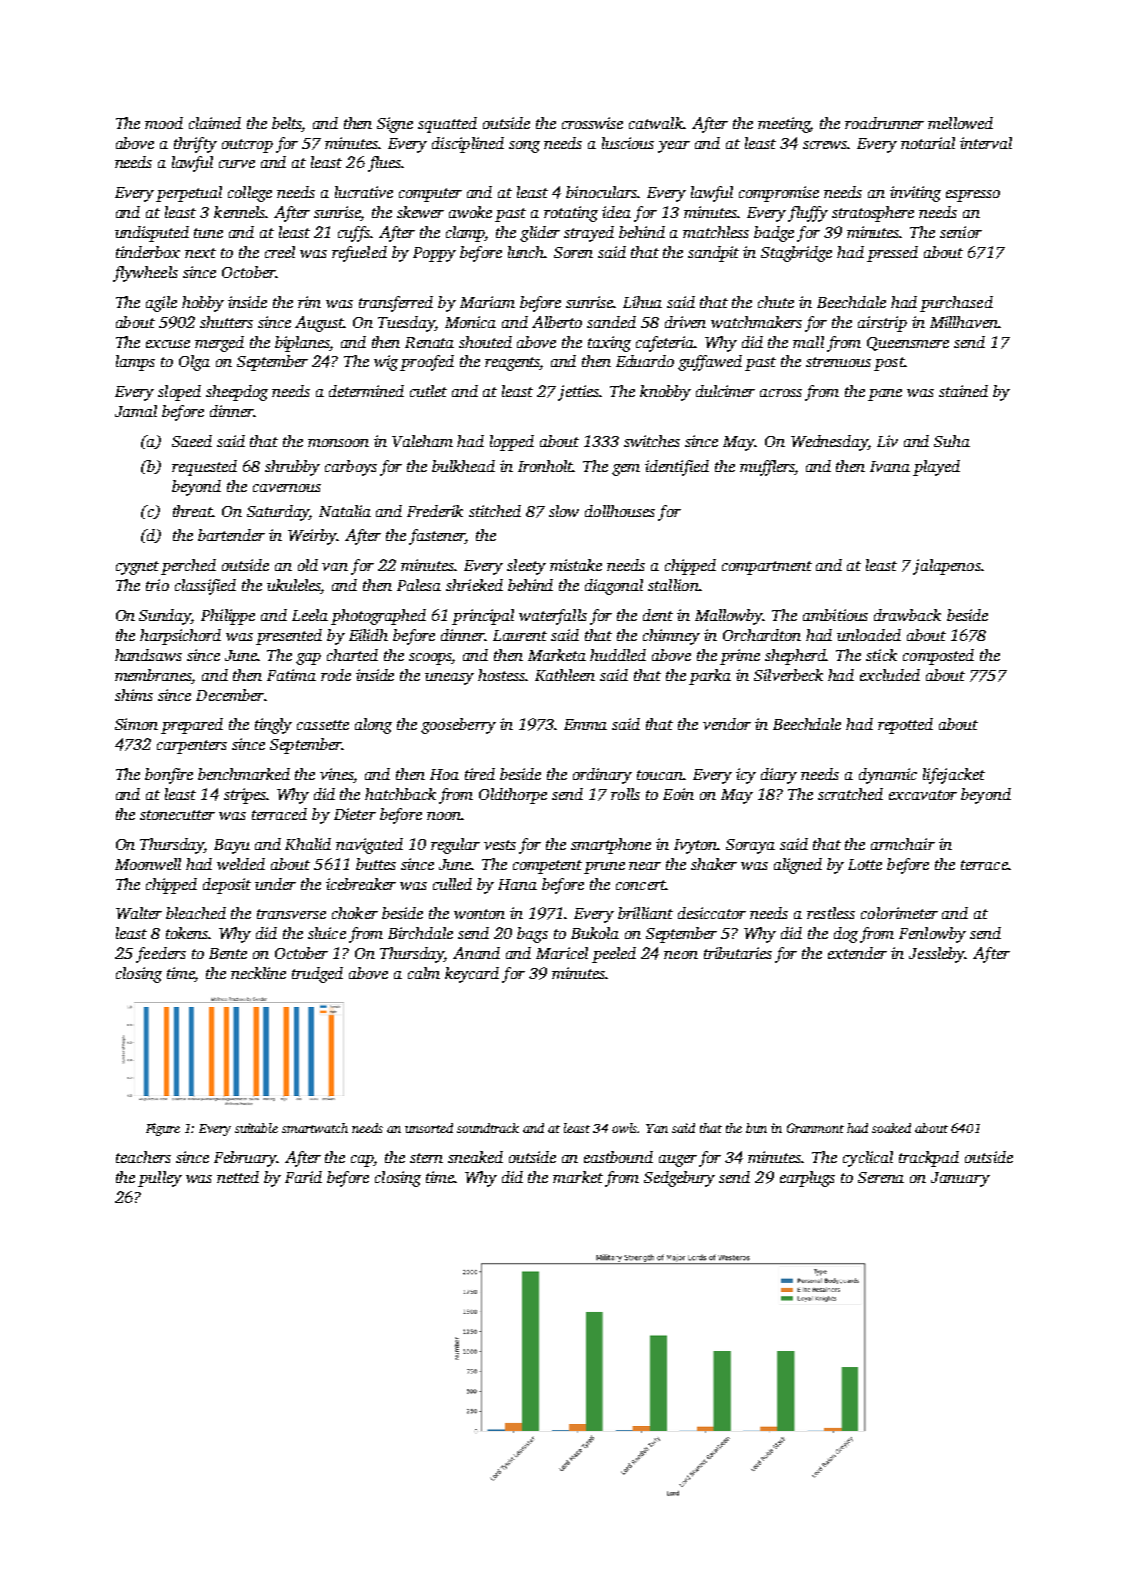 The image size is (1128, 1595). What do you see at coordinates (273, 726) in the document?
I see `tingly` at bounding box center [273, 726].
